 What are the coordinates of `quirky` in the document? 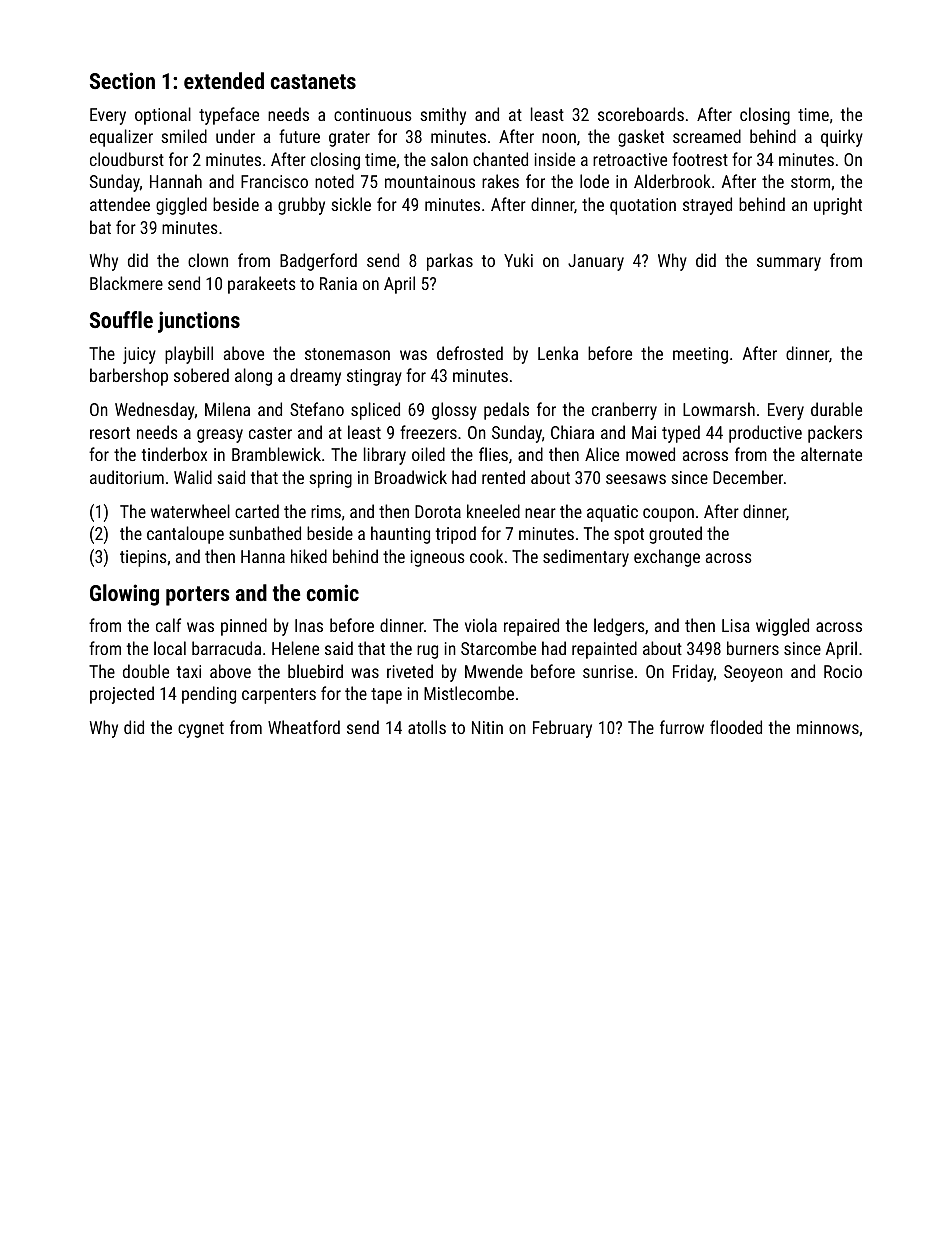 It's located at (842, 138).
